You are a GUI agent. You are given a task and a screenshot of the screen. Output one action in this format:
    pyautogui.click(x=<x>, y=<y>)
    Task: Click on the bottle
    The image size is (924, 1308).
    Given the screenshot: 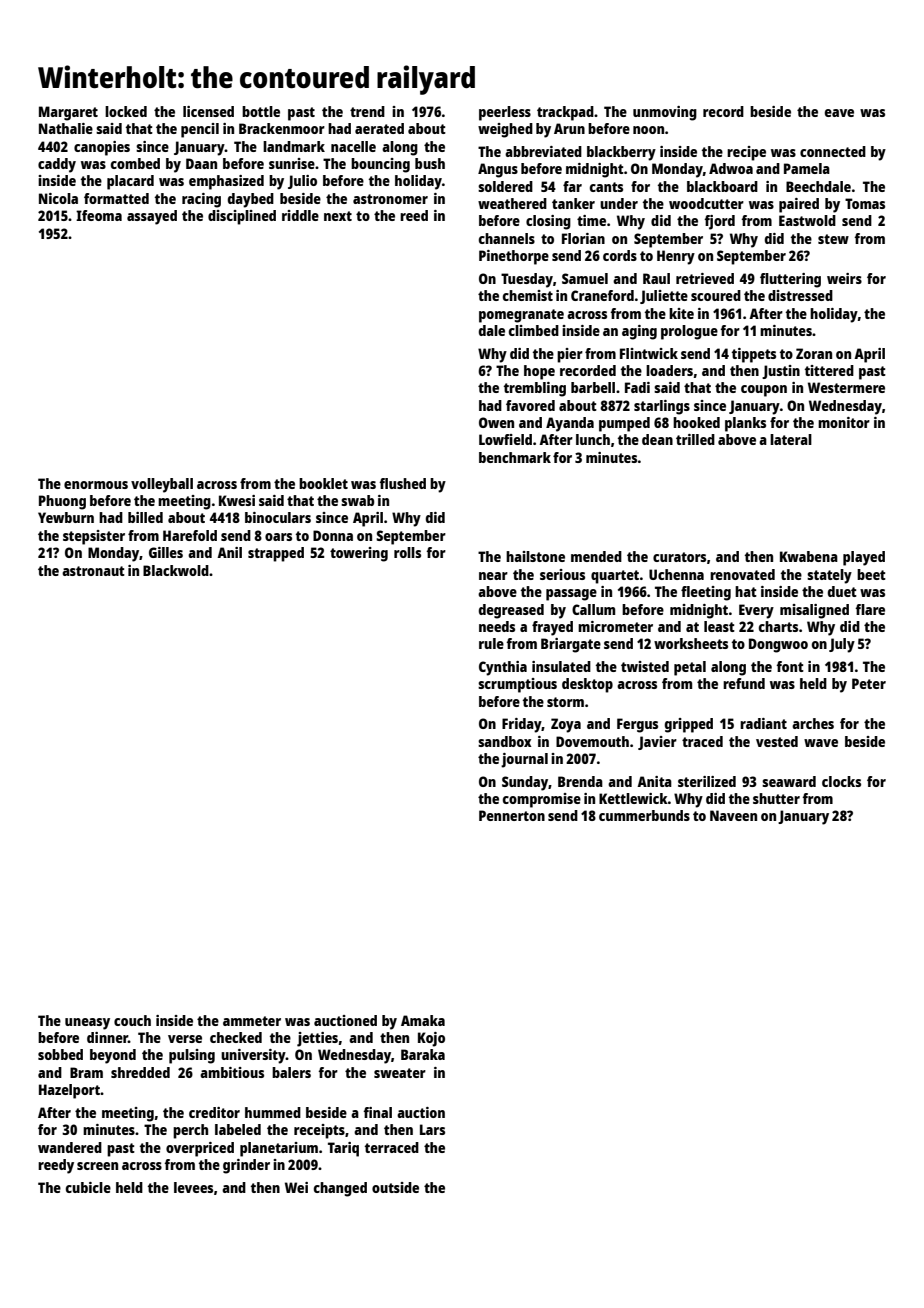 What is the action you would take?
    pyautogui.click(x=261, y=111)
